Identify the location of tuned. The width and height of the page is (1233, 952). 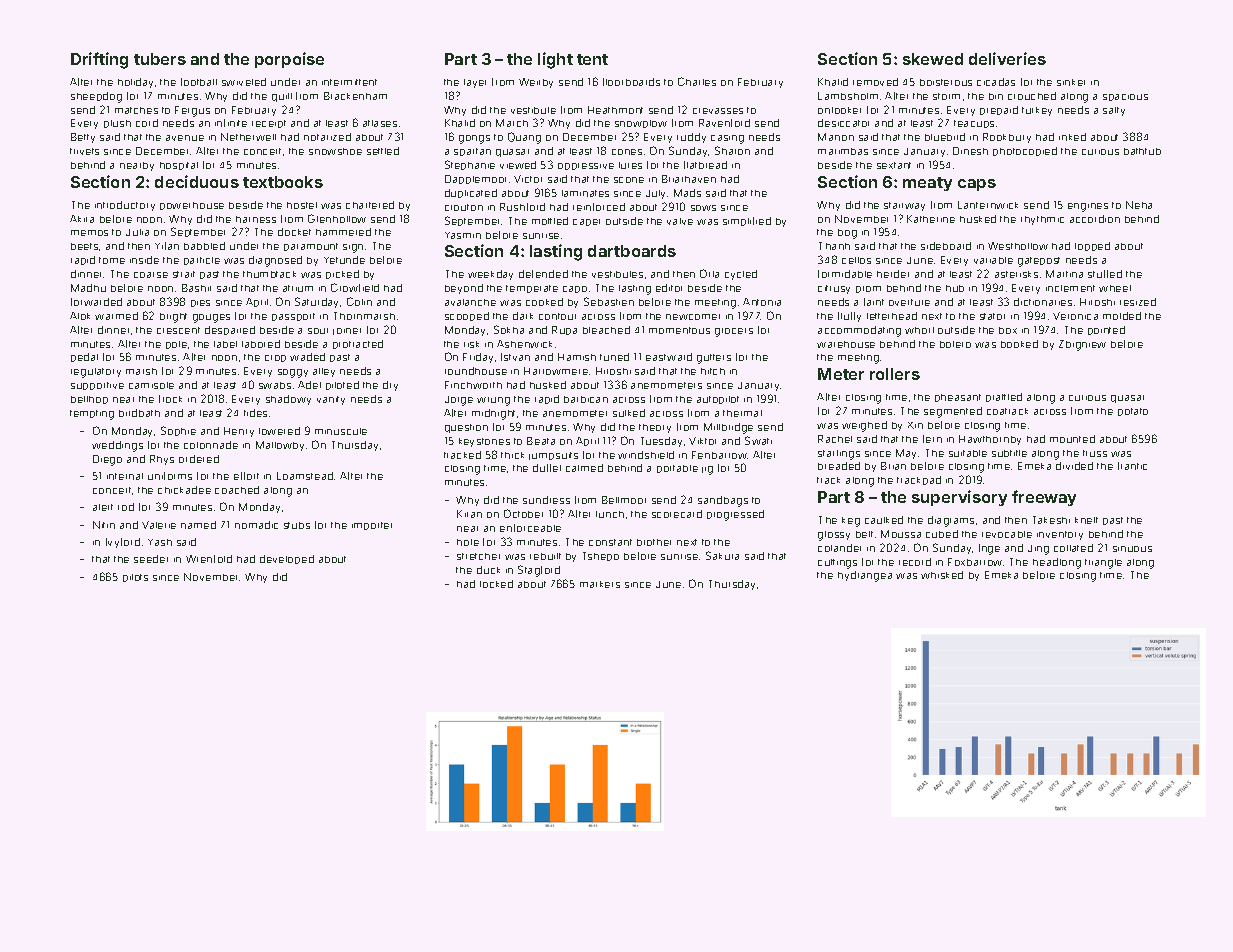
(614, 357).
